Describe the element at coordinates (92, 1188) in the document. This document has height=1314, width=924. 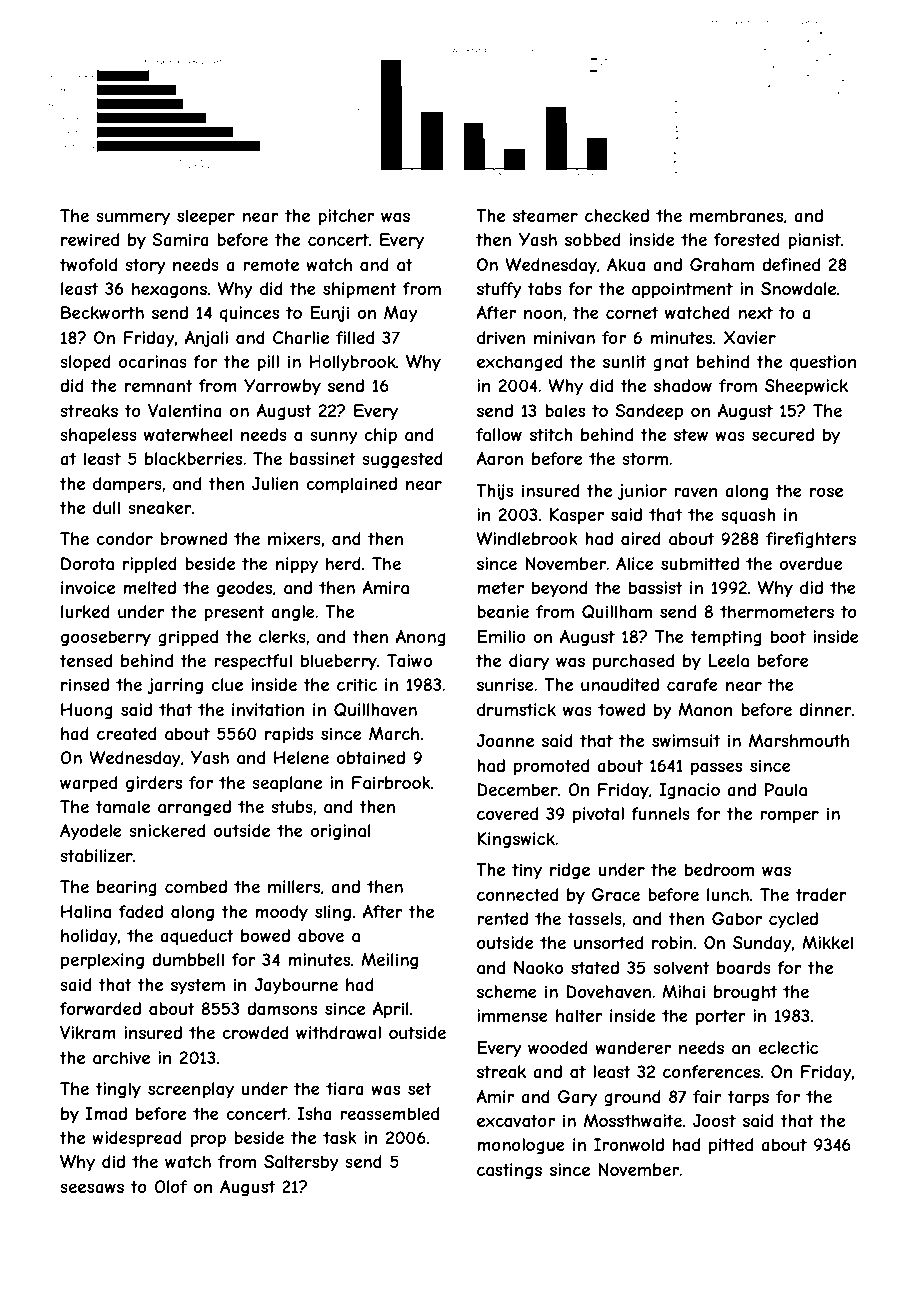
I see `seesaws` at that location.
